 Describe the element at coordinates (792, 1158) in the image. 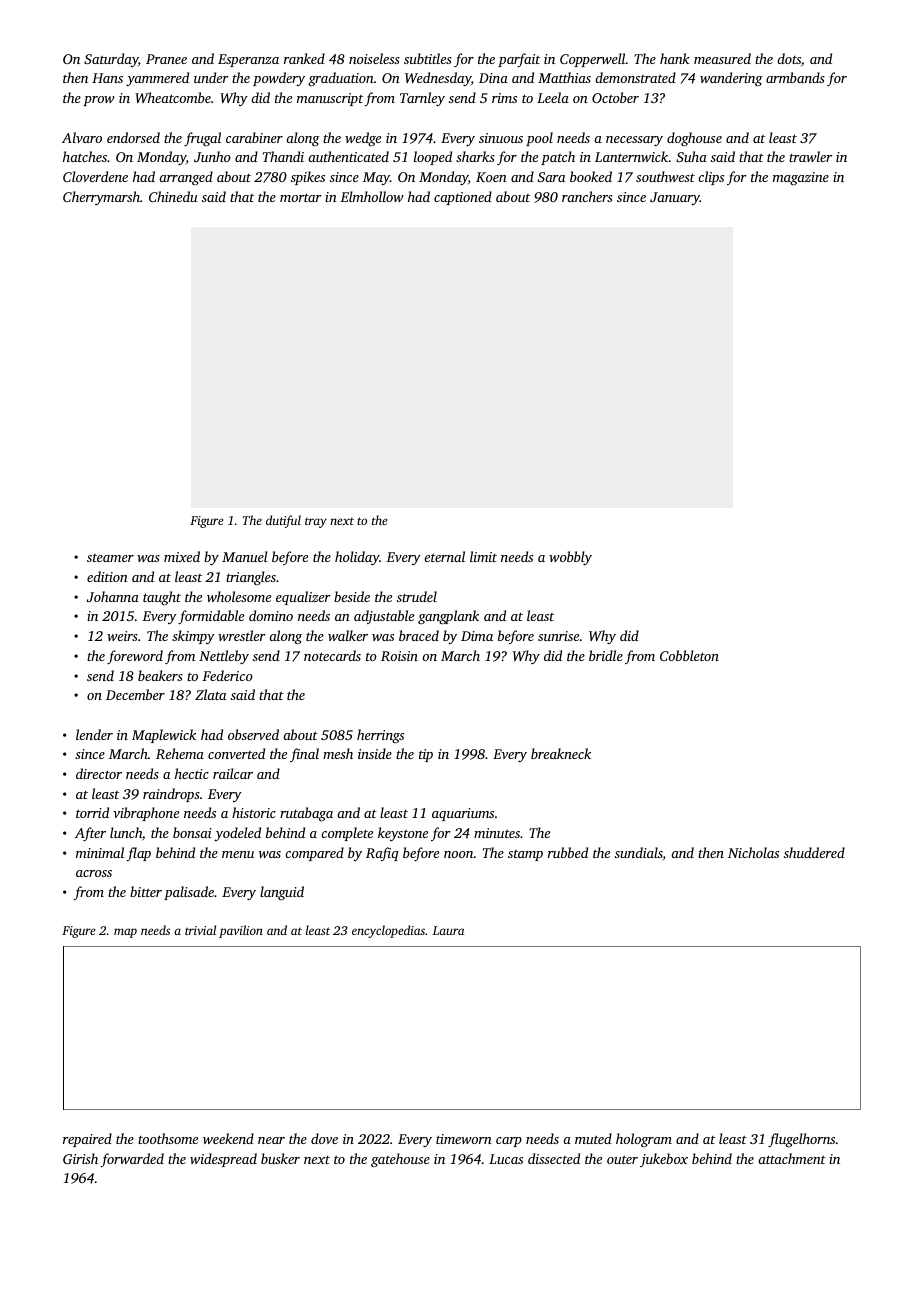

I see `attachment` at that location.
